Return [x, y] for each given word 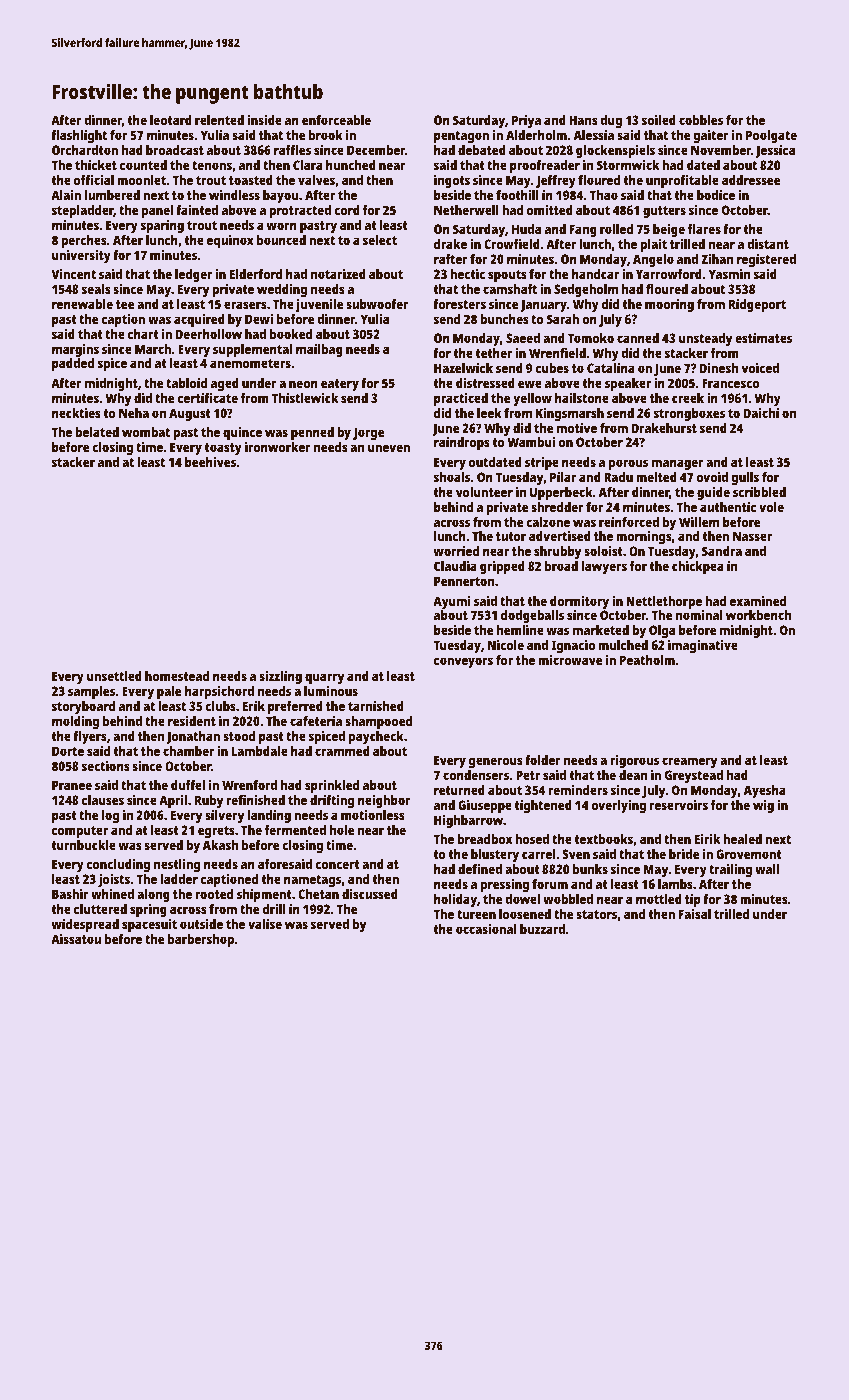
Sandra [722, 551]
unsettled [114, 676]
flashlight [79, 136]
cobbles [701, 120]
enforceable [336, 120]
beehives [210, 462]
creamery [689, 762]
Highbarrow [468, 821]
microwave [570, 660]
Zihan [717, 259]
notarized [338, 274]
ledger [193, 275]
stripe [542, 463]
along [153, 895]
